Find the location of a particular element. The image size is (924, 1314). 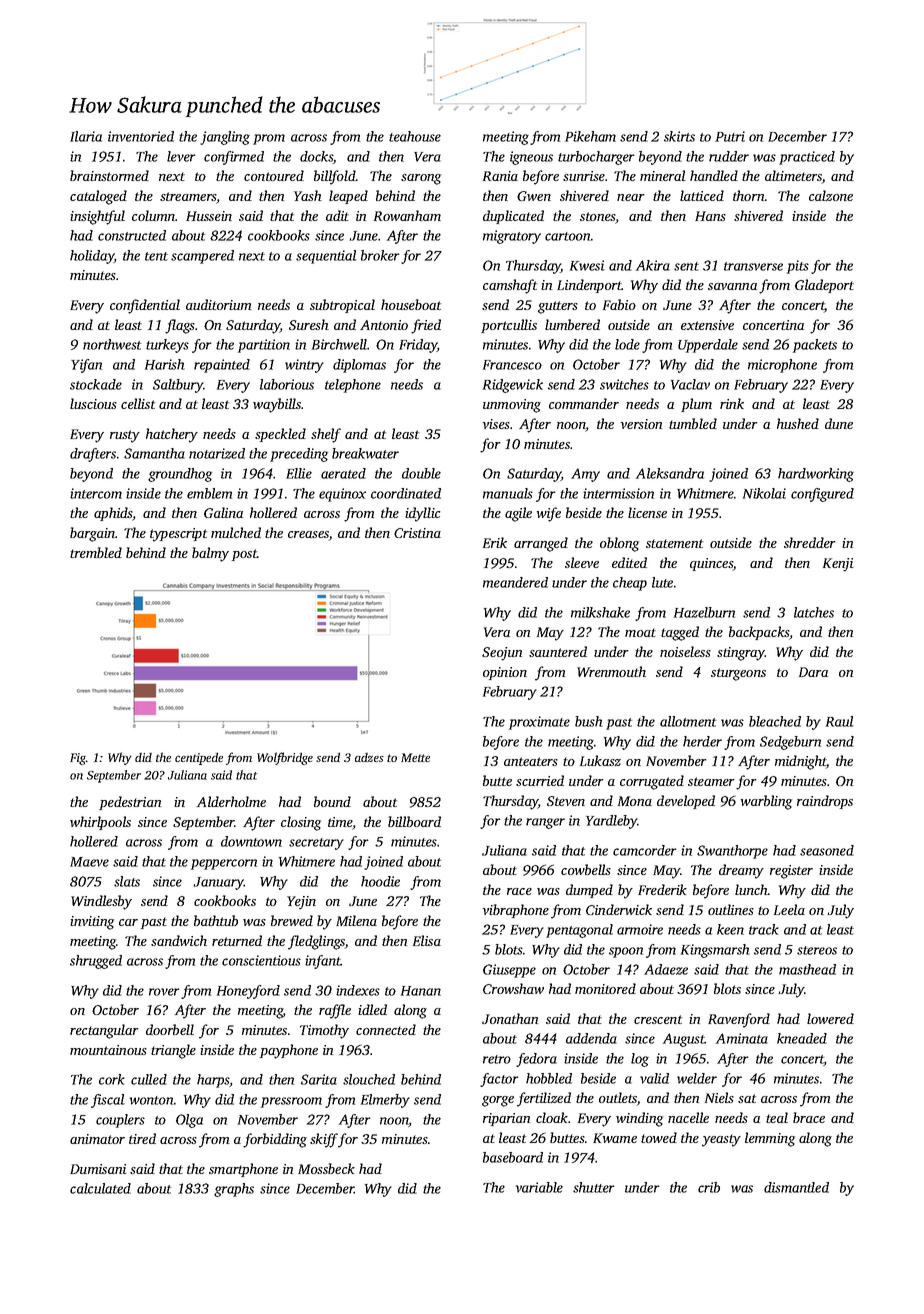

dune is located at coordinates (839, 423).
